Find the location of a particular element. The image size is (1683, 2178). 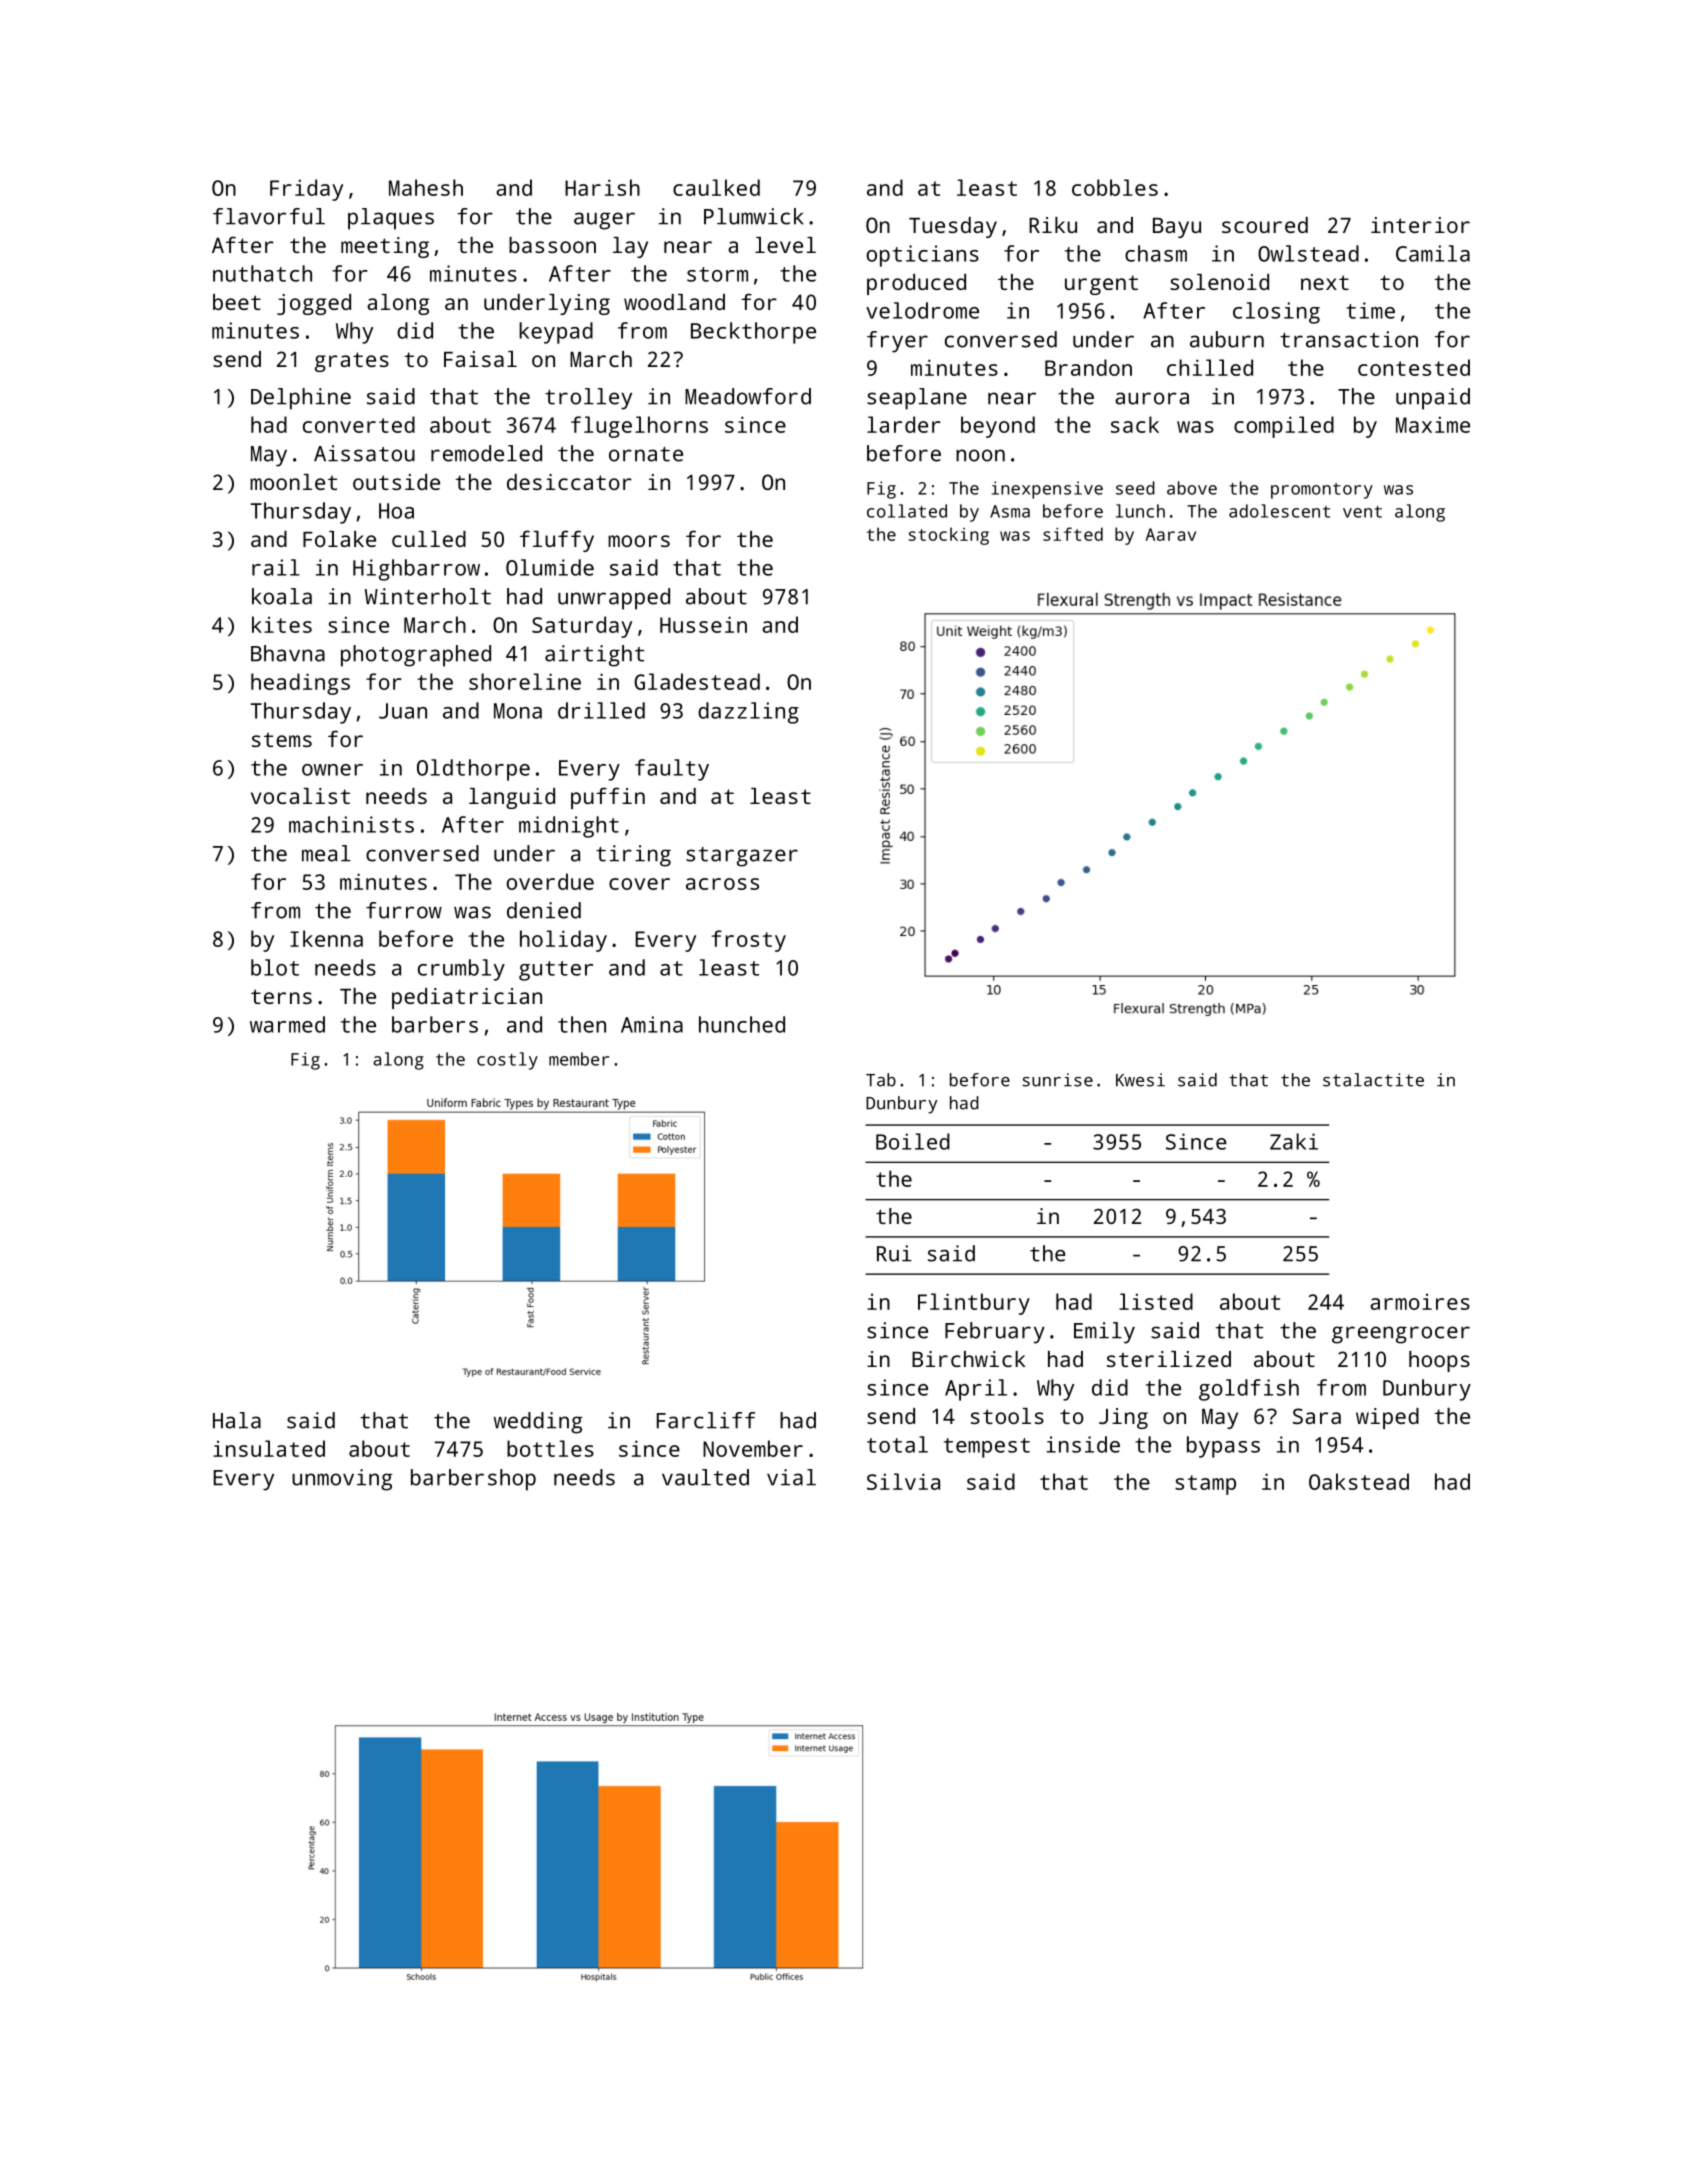

armoires is located at coordinates (1420, 1301).
